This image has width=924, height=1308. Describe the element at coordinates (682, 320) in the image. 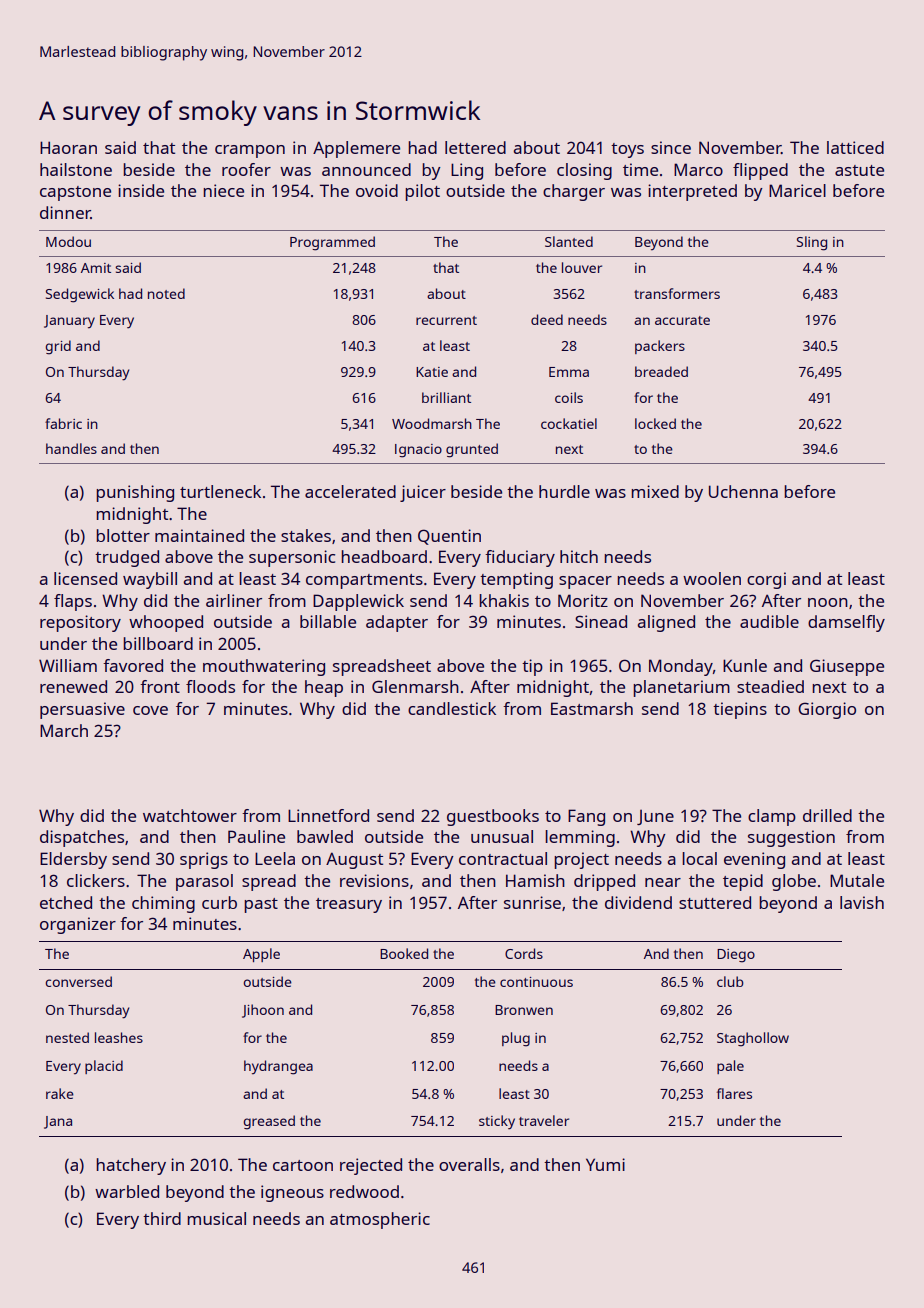

I see `accurate` at that location.
